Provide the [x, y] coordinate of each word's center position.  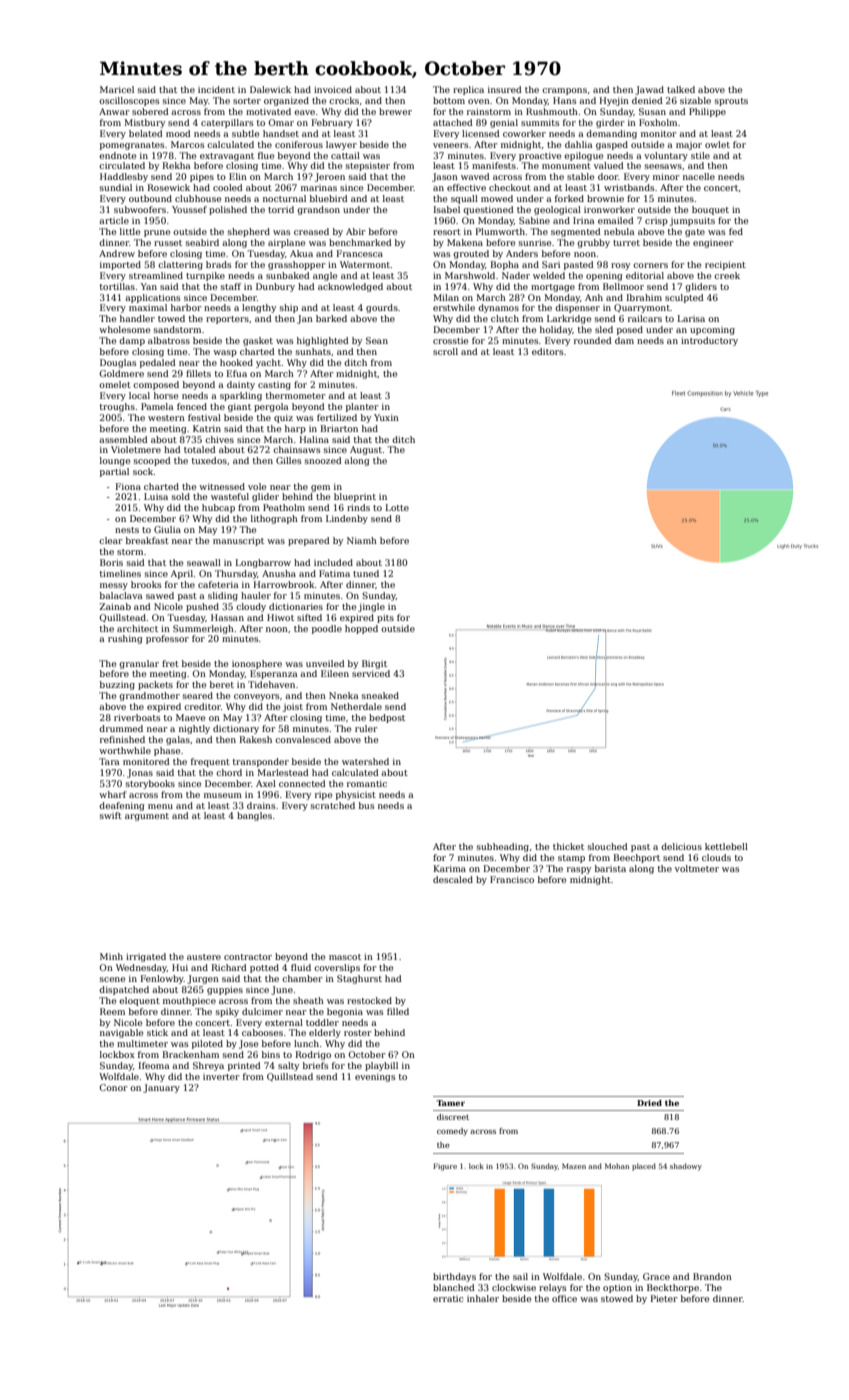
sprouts [731, 102]
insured [505, 89]
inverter [221, 1076]
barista [610, 868]
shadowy [686, 1167]
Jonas [140, 773]
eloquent [139, 1001]
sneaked [380, 695]
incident [216, 89]
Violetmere [136, 449]
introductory [709, 341]
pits [385, 618]
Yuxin [386, 417]
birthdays [454, 1277]
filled [398, 1011]
